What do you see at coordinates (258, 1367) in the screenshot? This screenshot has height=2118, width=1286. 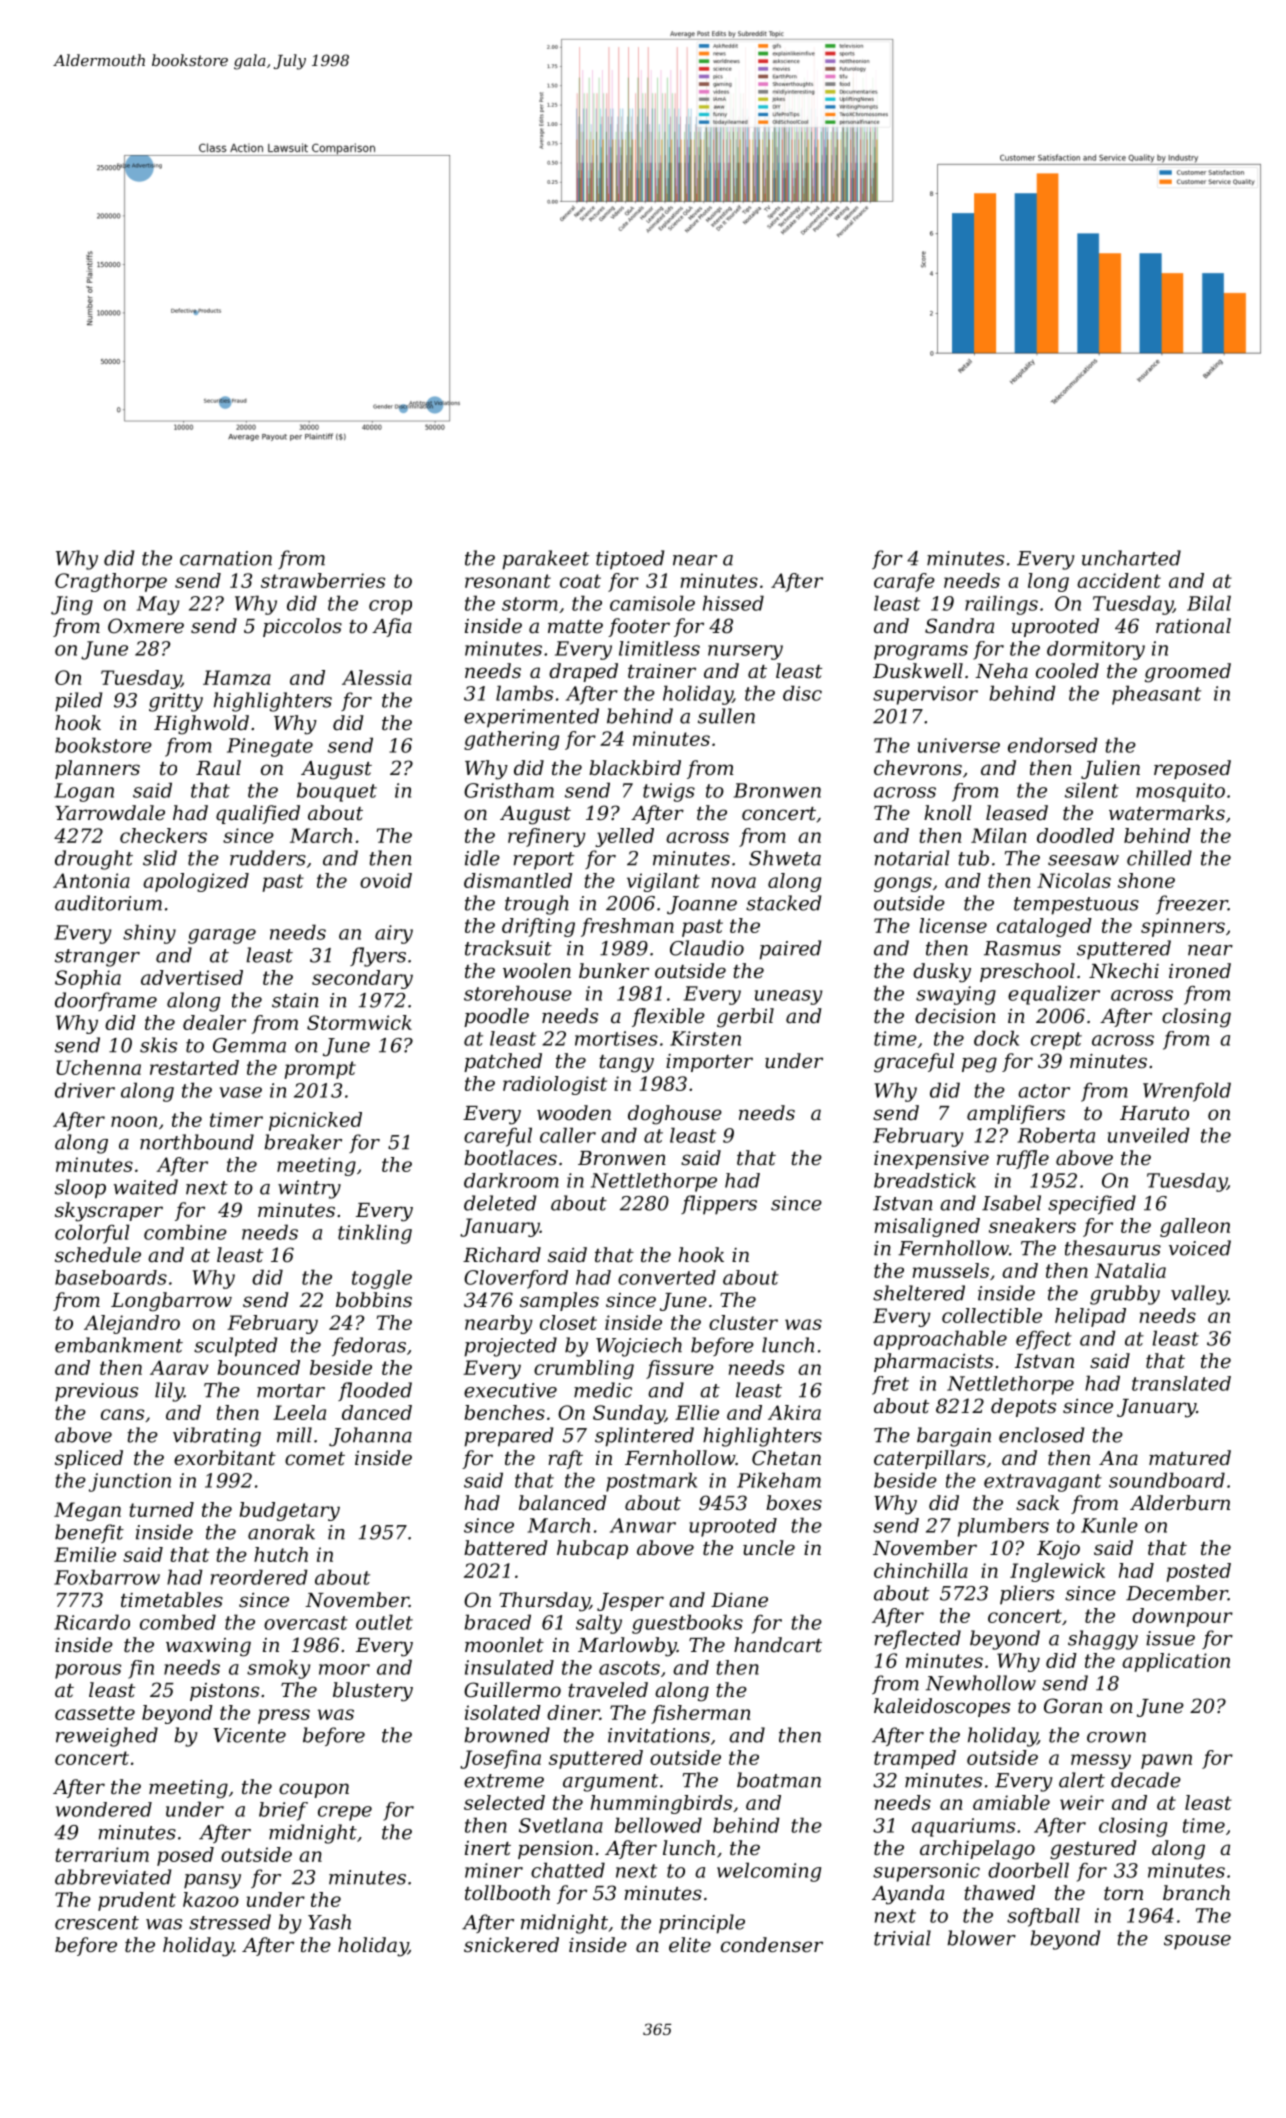 I see `bounced` at bounding box center [258, 1367].
